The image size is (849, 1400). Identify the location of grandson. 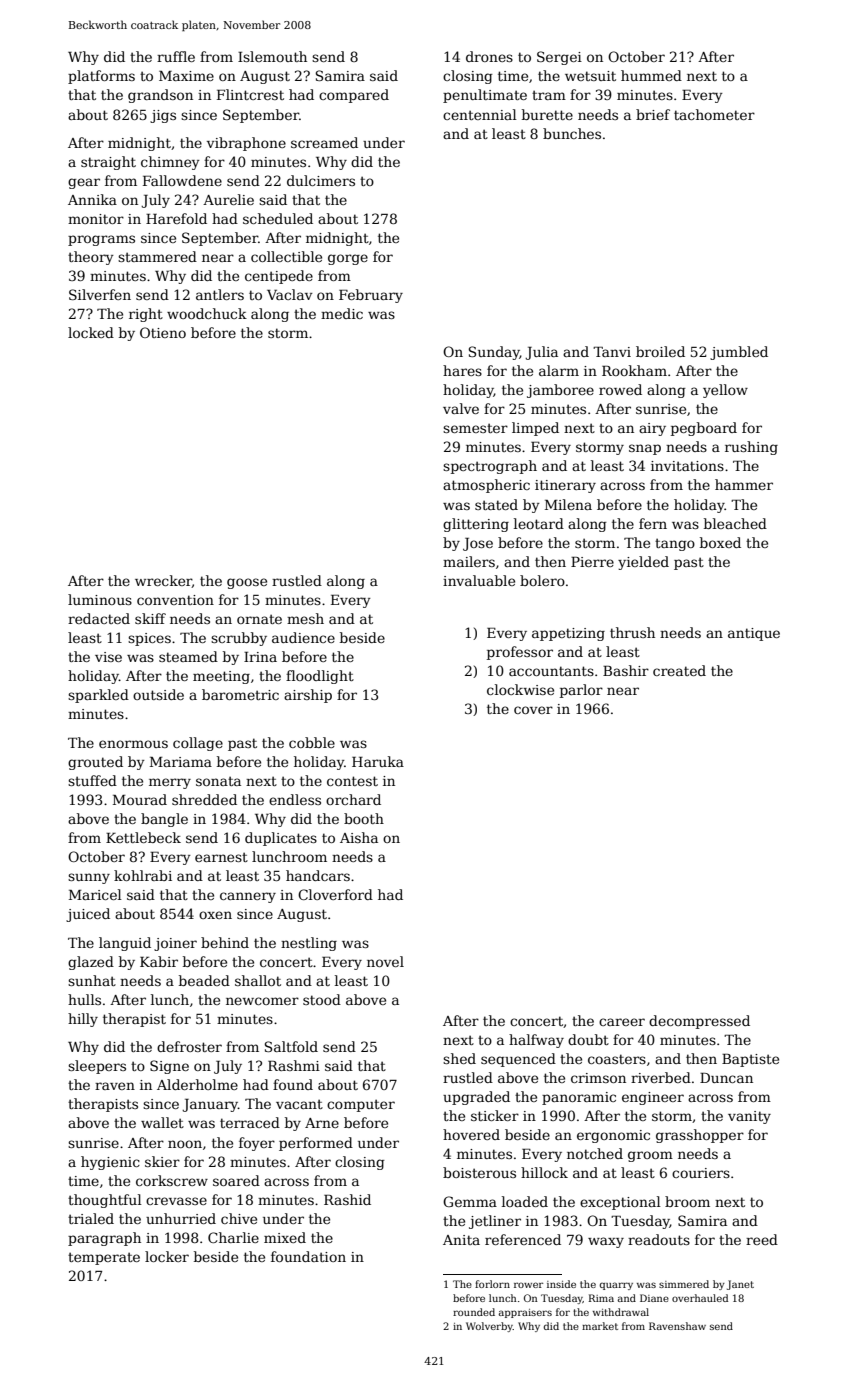
(160, 96).
